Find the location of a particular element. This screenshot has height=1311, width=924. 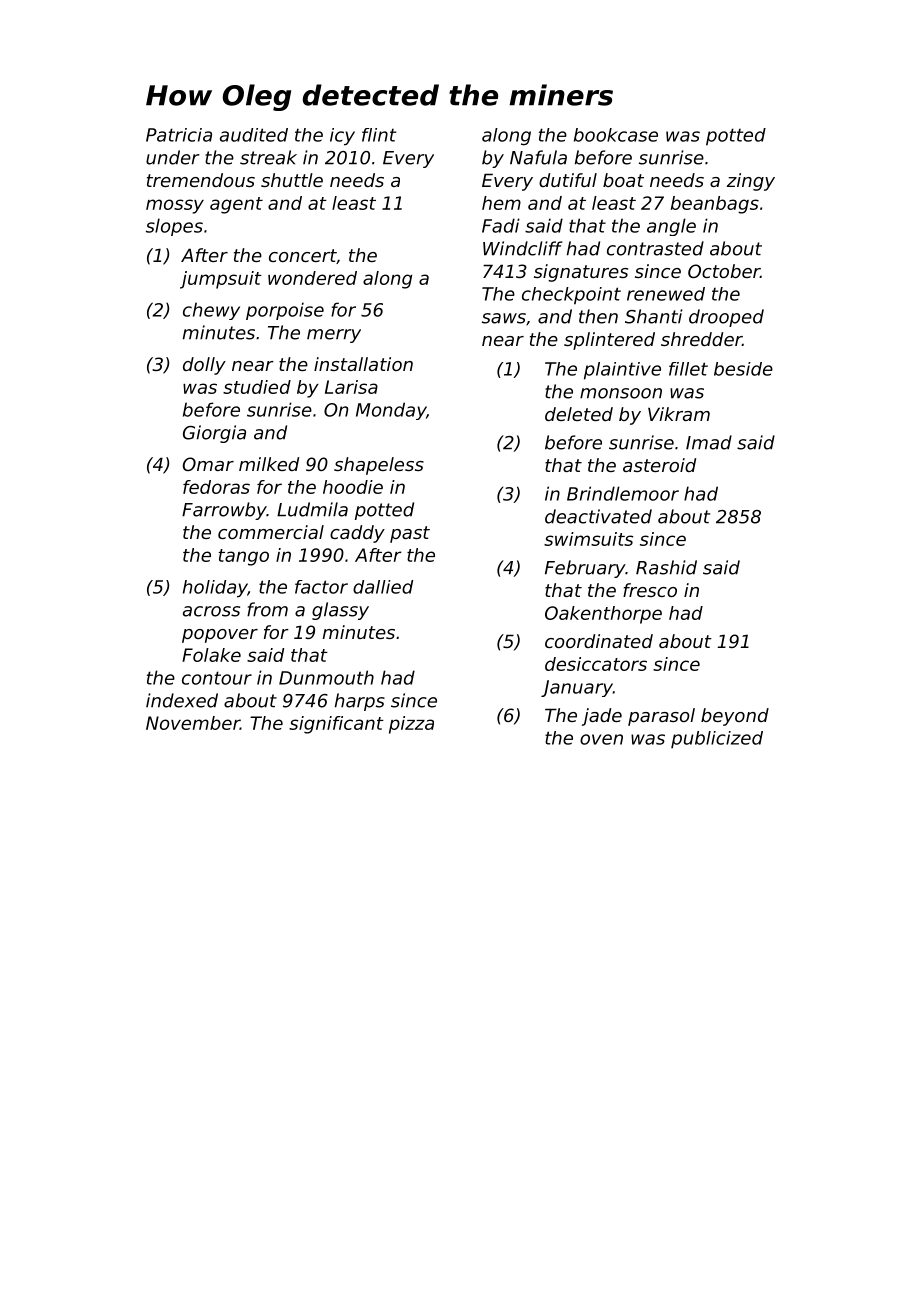

February is located at coordinates (585, 569).
